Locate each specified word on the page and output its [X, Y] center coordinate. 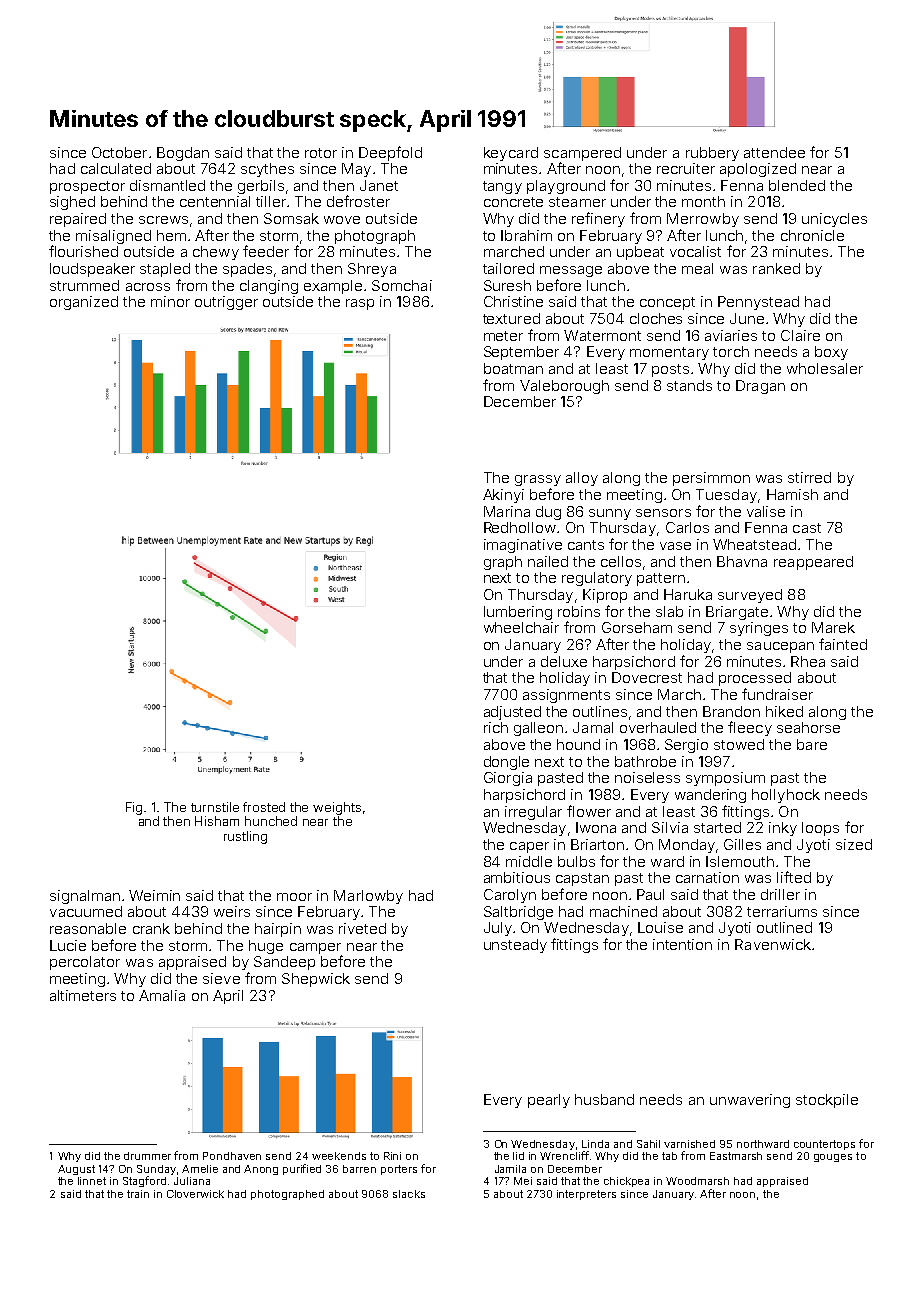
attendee [774, 152]
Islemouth [740, 861]
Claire [800, 335]
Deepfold [390, 153]
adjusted [512, 713]
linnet [92, 1181]
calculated [116, 168]
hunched [271, 821]
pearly [549, 1101]
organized [84, 303]
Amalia [162, 995]
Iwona [596, 827]
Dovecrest [647, 677]
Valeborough [564, 387]
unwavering [750, 1101]
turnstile [215, 807]
